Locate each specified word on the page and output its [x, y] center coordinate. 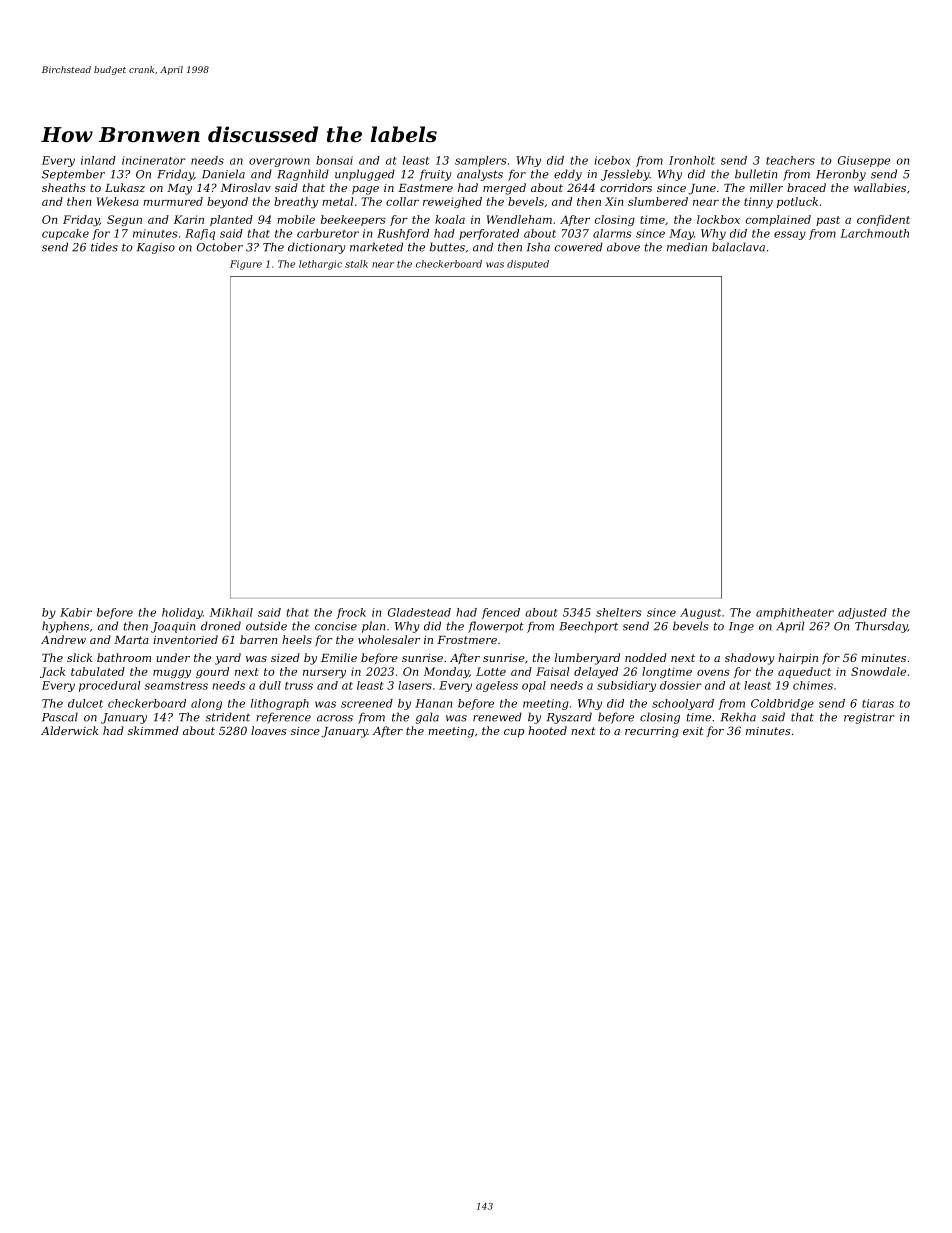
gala [427, 718]
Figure [246, 265]
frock [351, 613]
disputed [528, 265]
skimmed [153, 730]
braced [806, 187]
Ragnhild [303, 175]
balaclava [738, 247]
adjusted [862, 613]
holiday [182, 613]
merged [504, 189]
